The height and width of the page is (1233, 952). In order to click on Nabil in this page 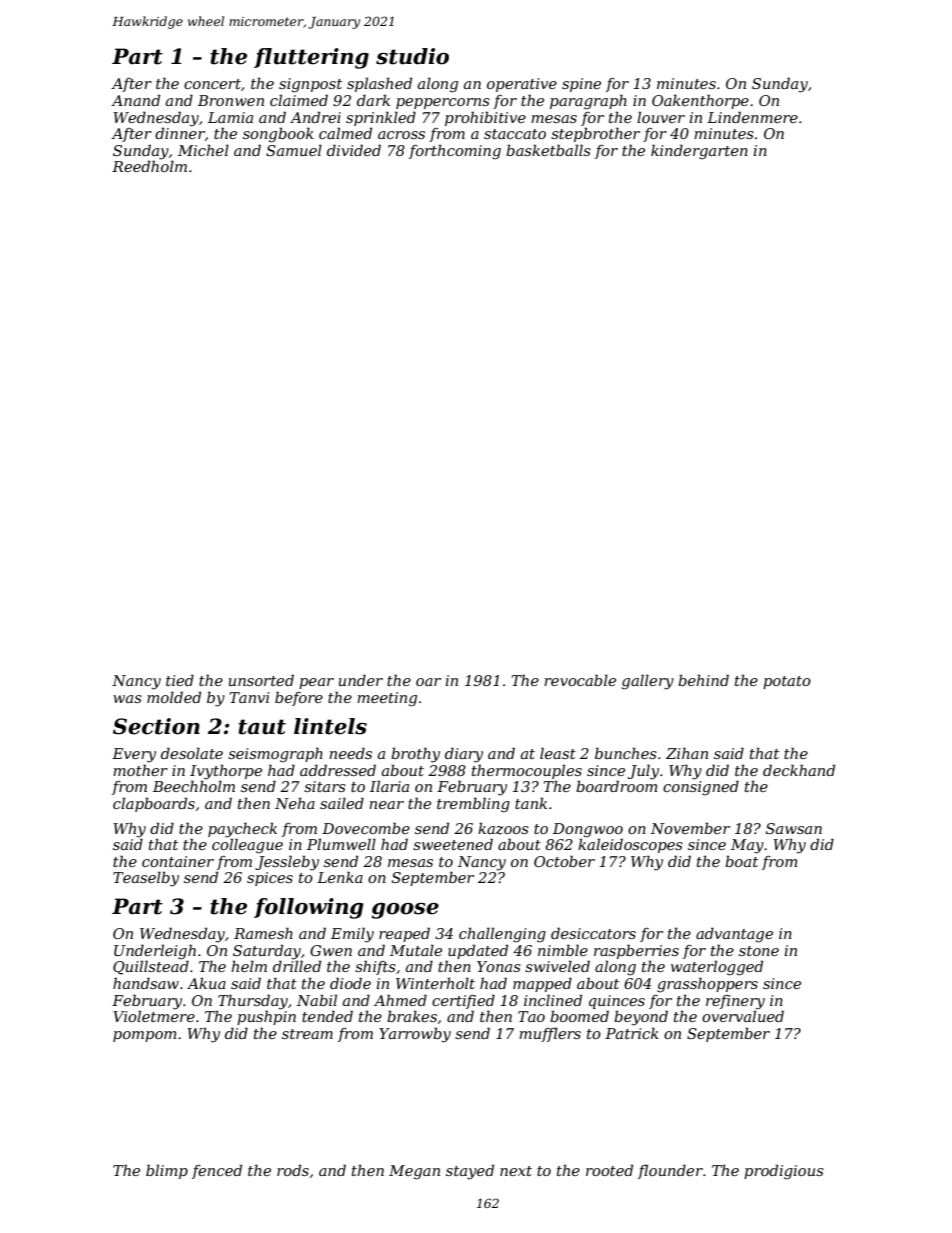, I will do `click(317, 1000)`.
